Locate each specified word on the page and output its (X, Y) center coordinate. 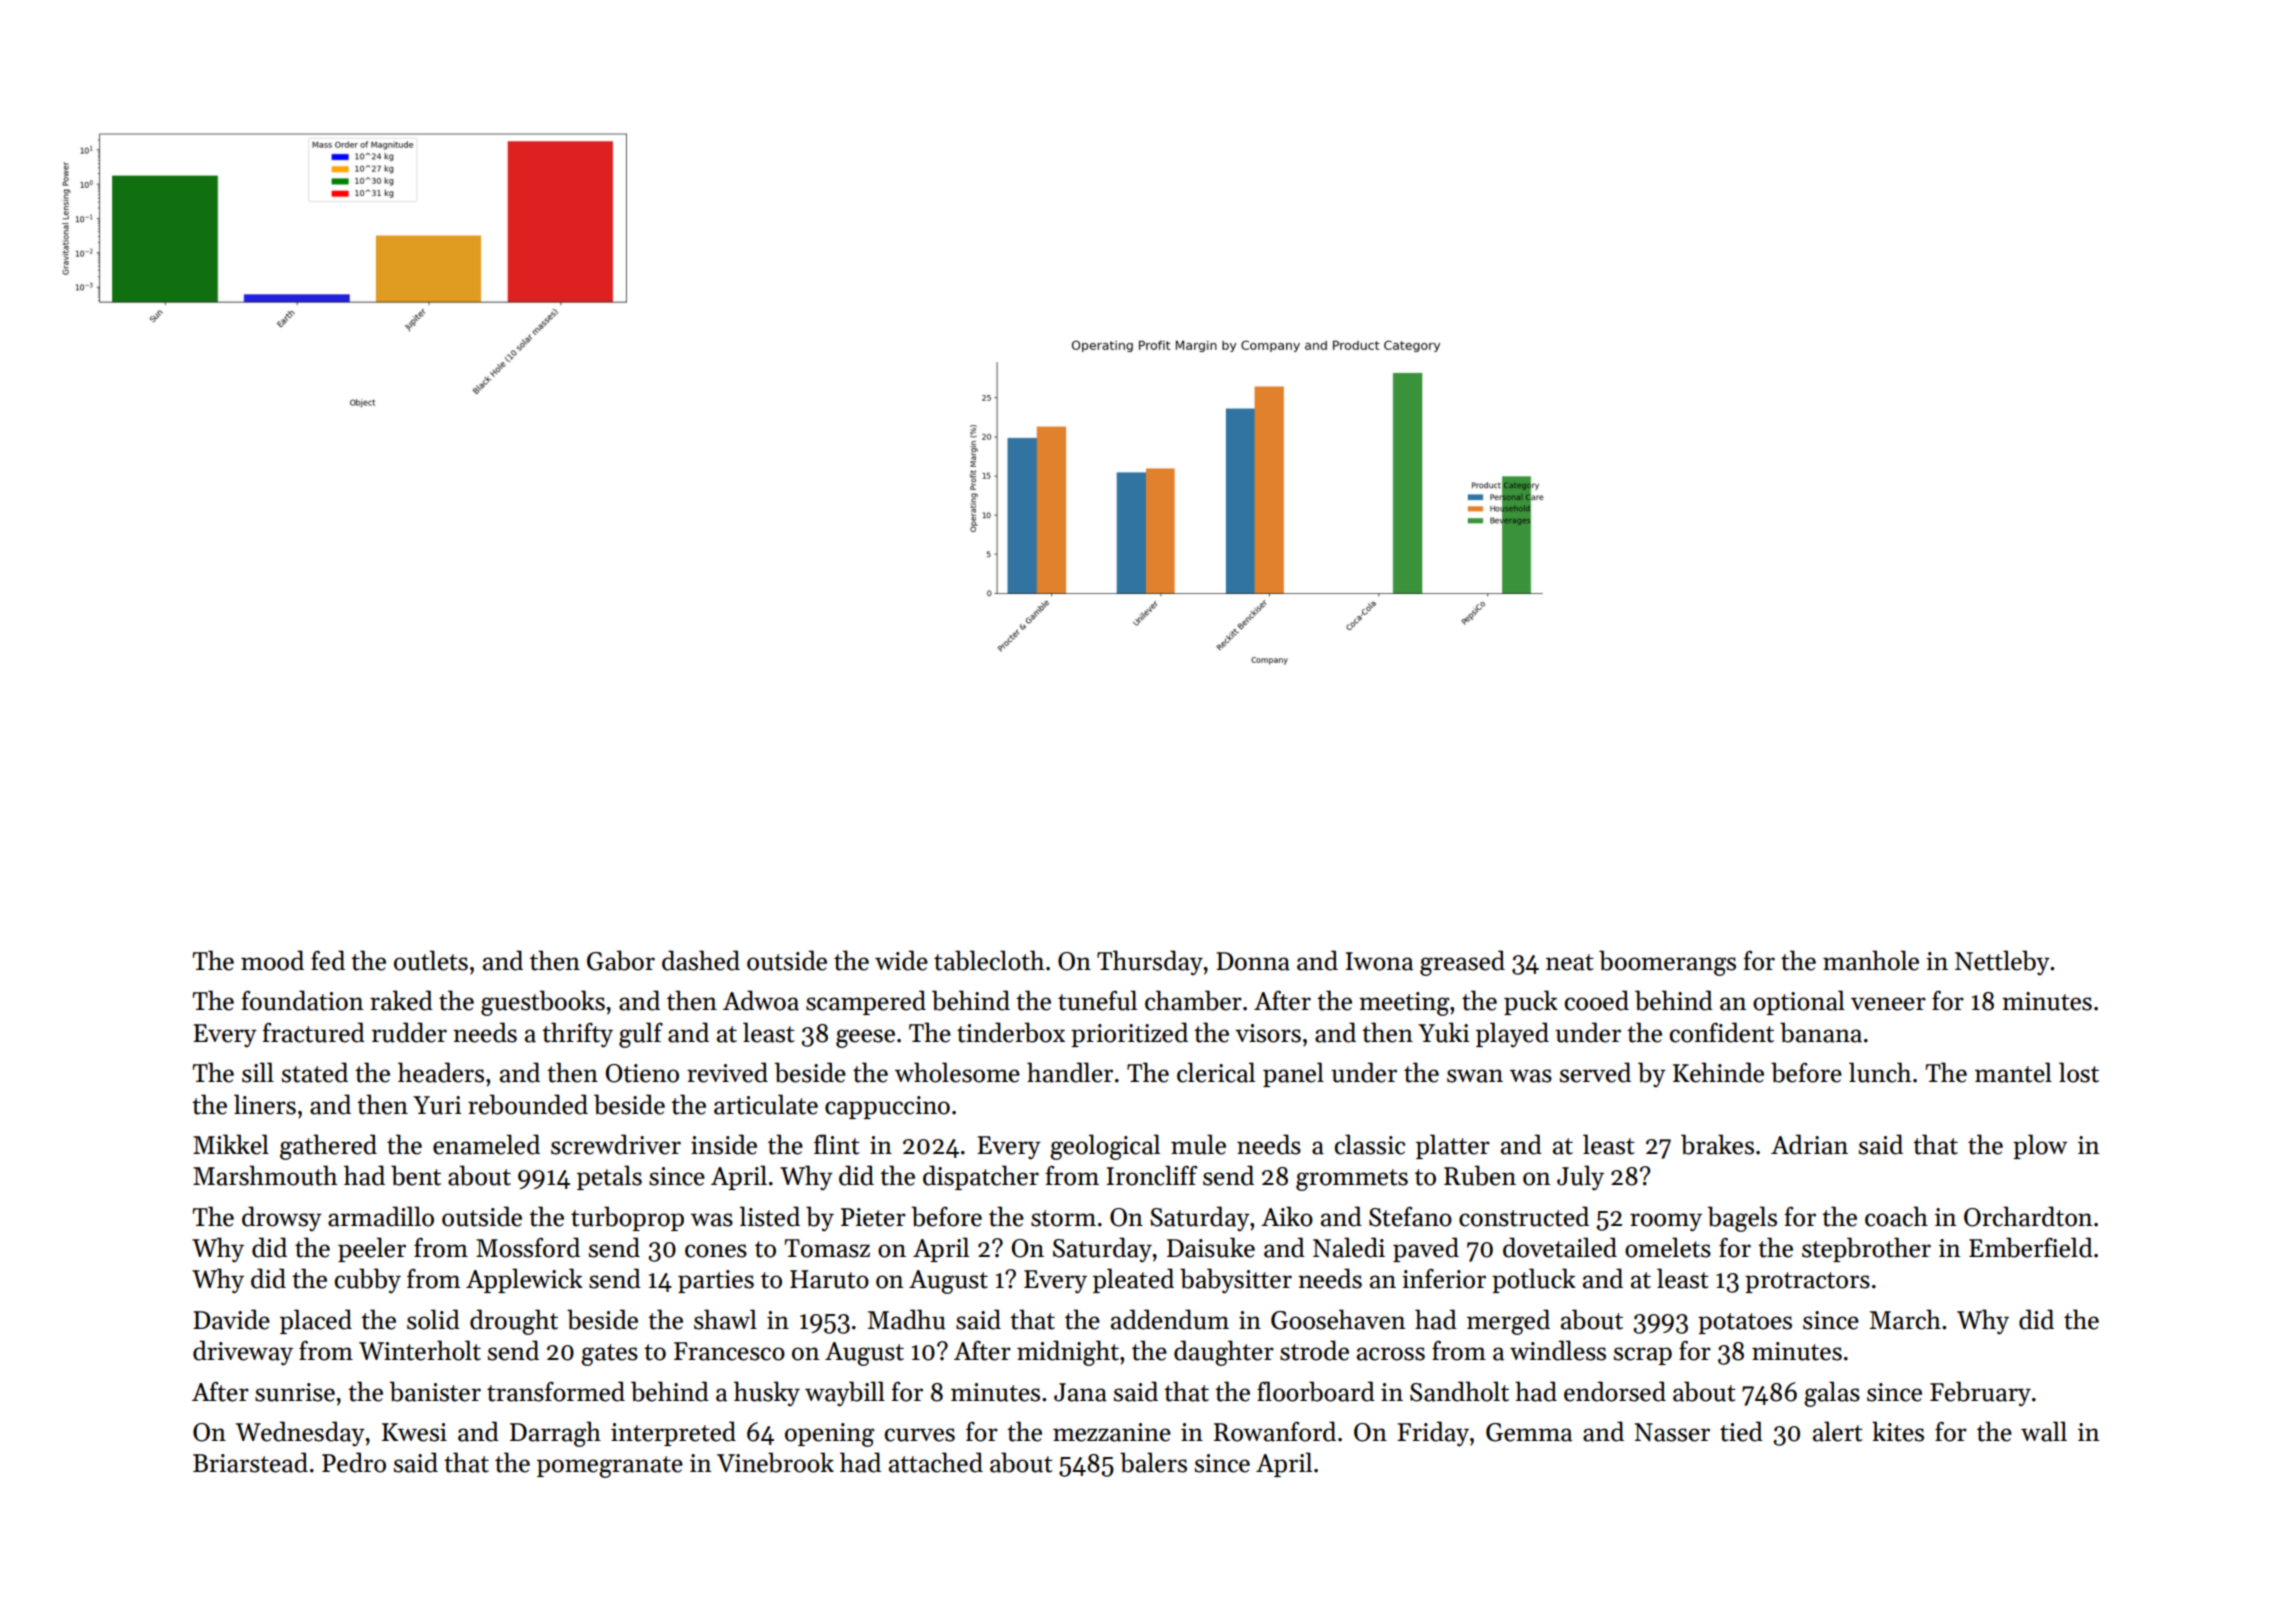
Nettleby (2002, 963)
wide (901, 960)
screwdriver (616, 1144)
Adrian (1809, 1144)
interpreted (673, 1433)
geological (1105, 1147)
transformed (556, 1391)
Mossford (528, 1247)
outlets (431, 960)
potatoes (1745, 1323)
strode (1314, 1350)
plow (2040, 1146)
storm (1063, 1218)
